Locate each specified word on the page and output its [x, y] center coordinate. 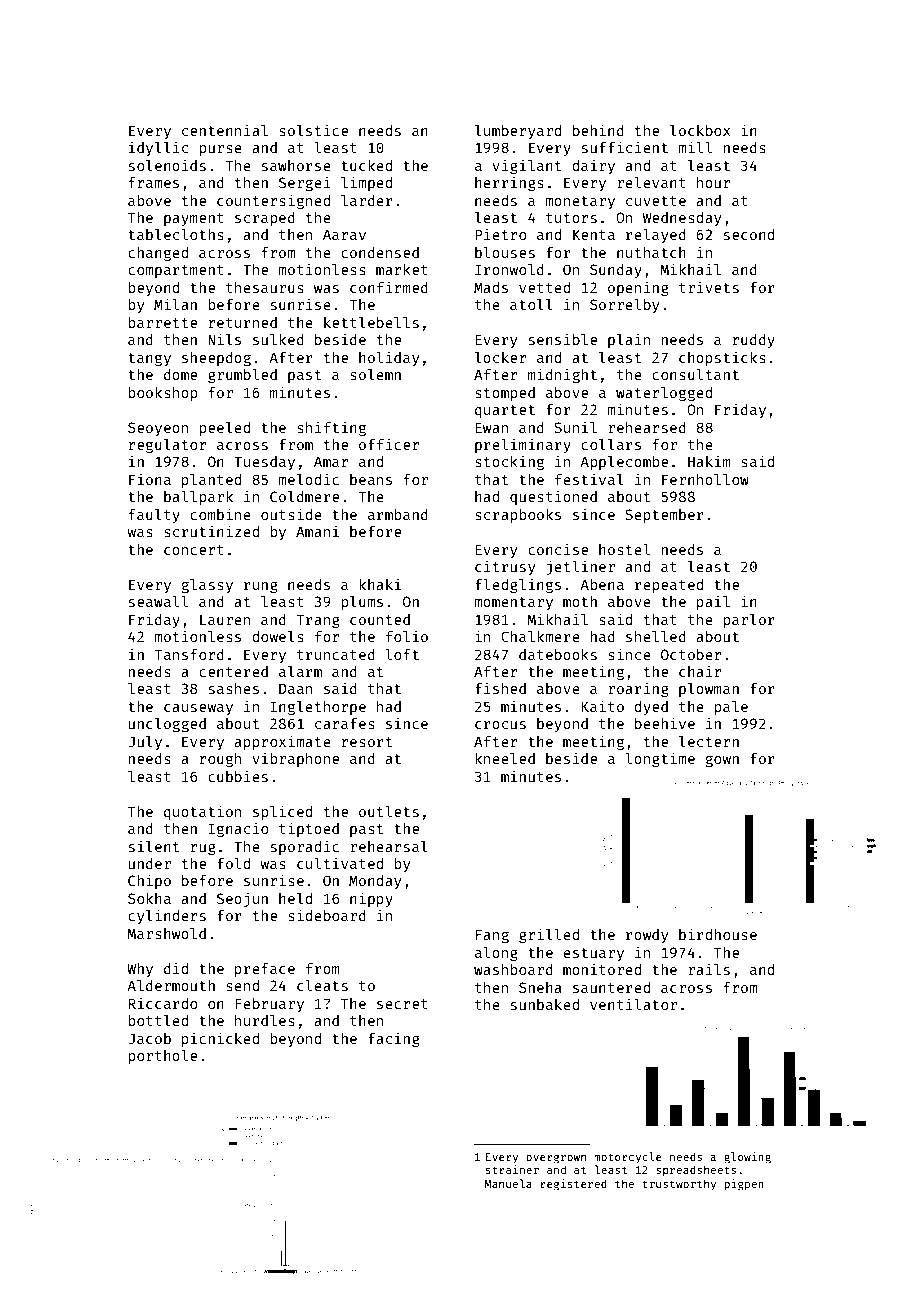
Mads [491, 287]
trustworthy [679, 1185]
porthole [162, 1057]
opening [638, 288]
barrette [162, 322]
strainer [512, 1169]
